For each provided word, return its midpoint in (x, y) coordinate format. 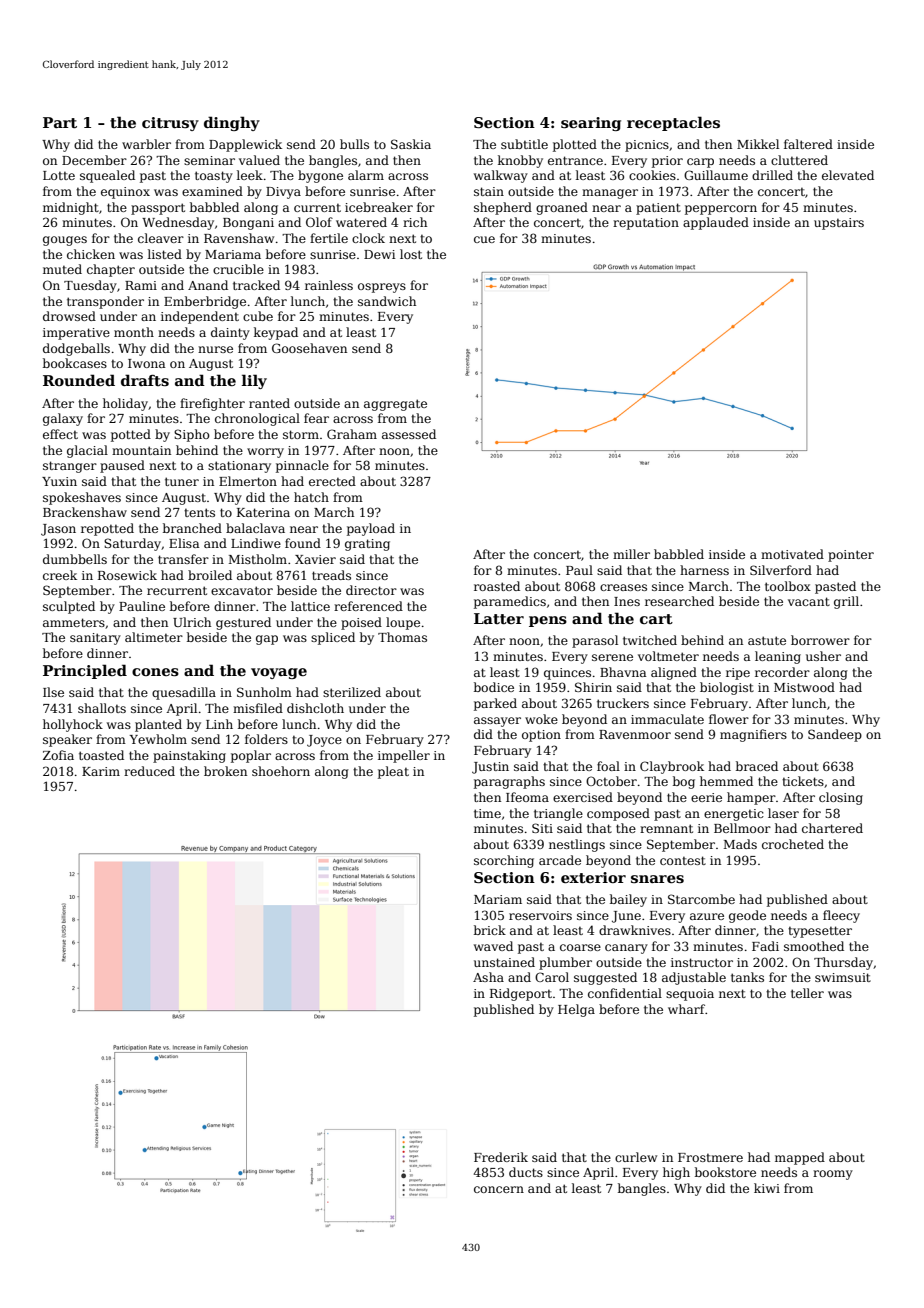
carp (700, 163)
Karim (101, 771)
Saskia (411, 144)
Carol (552, 977)
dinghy (232, 123)
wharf (686, 1009)
